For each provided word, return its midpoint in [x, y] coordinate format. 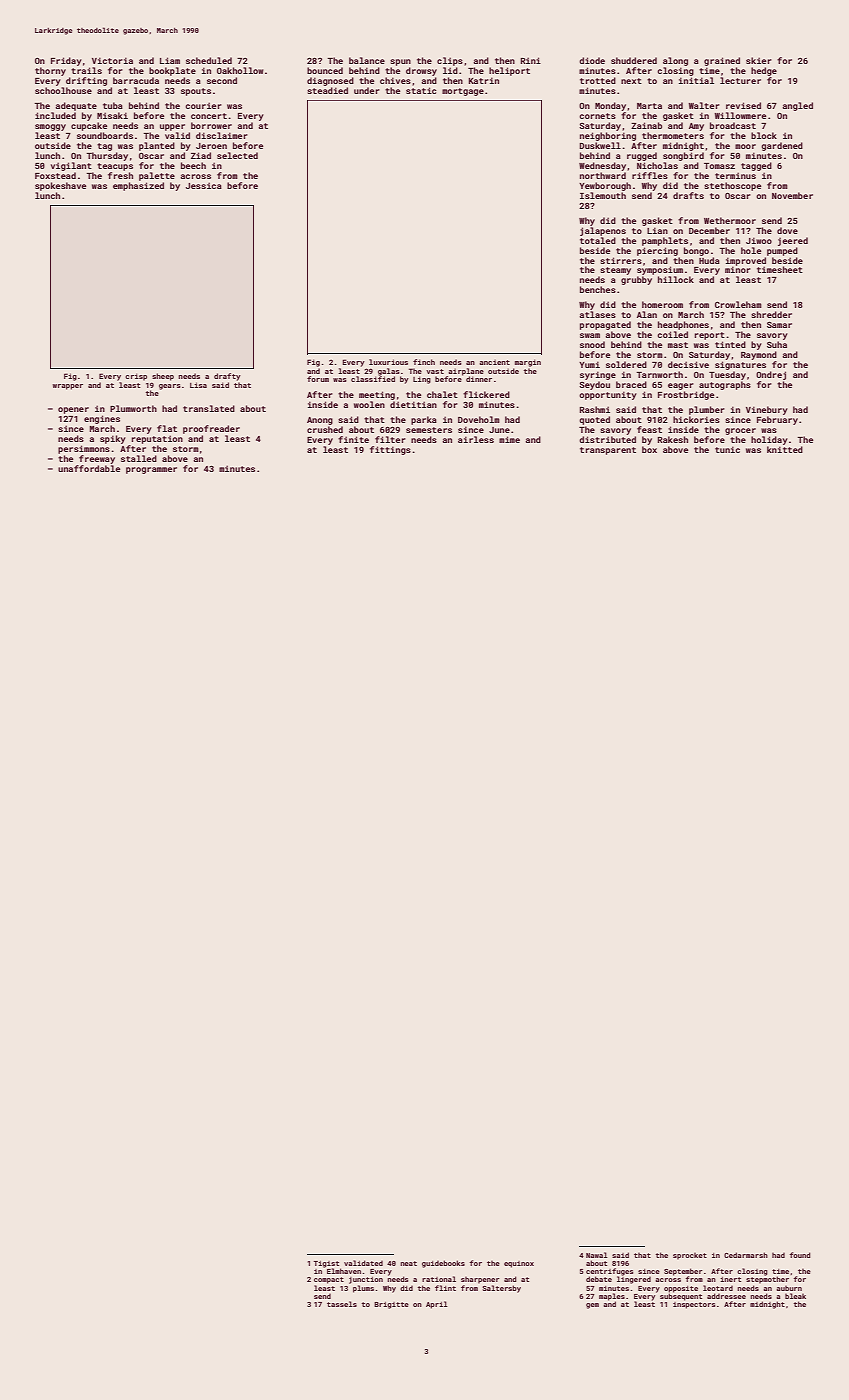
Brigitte [391, 1305]
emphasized [138, 186]
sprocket [690, 1256]
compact [329, 1280]
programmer [151, 470]
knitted [785, 449]
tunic [727, 449]
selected [237, 155]
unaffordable [89, 468]
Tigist [326, 1264]
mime [509, 439]
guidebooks [443, 1264]
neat [408, 1263]
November [792, 195]
